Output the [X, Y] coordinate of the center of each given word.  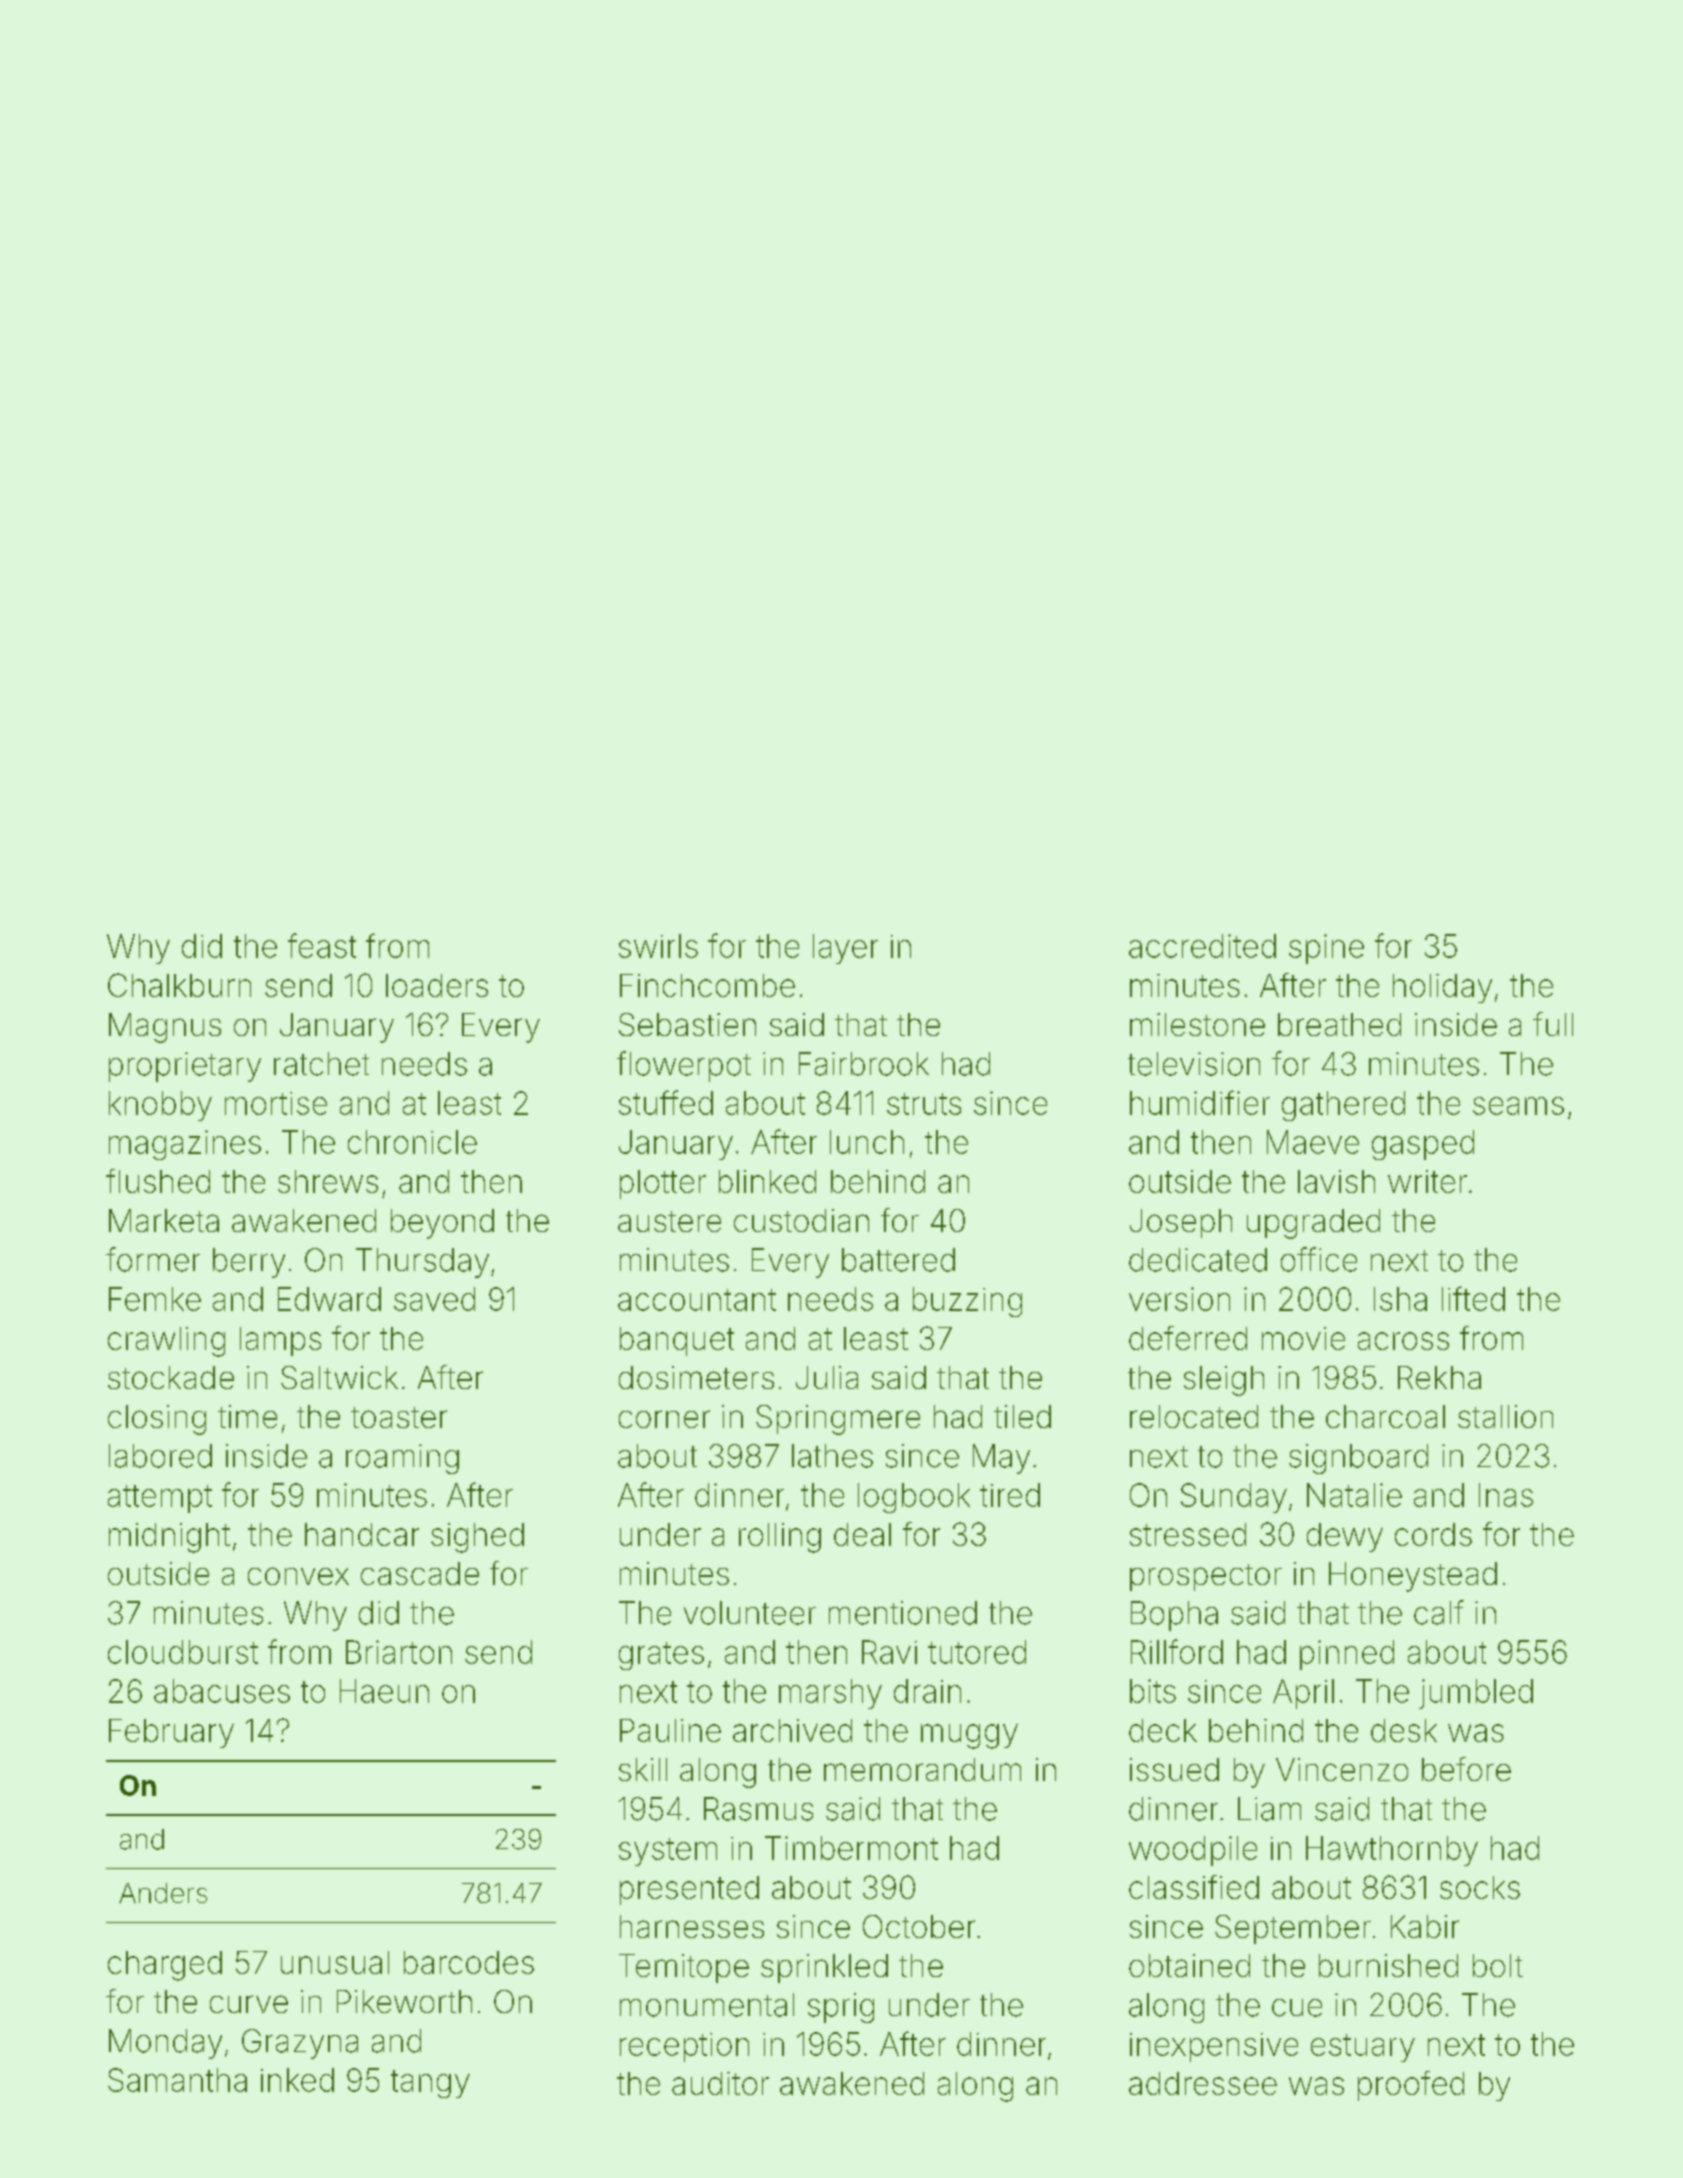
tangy [430, 2084]
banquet [677, 1341]
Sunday [1234, 1498]
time [247, 1416]
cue [1297, 2008]
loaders [437, 985]
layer [845, 949]
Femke [155, 1299]
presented [689, 1890]
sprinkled [824, 1968]
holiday [1442, 988]
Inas [1506, 1495]
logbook [914, 1498]
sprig [841, 2008]
